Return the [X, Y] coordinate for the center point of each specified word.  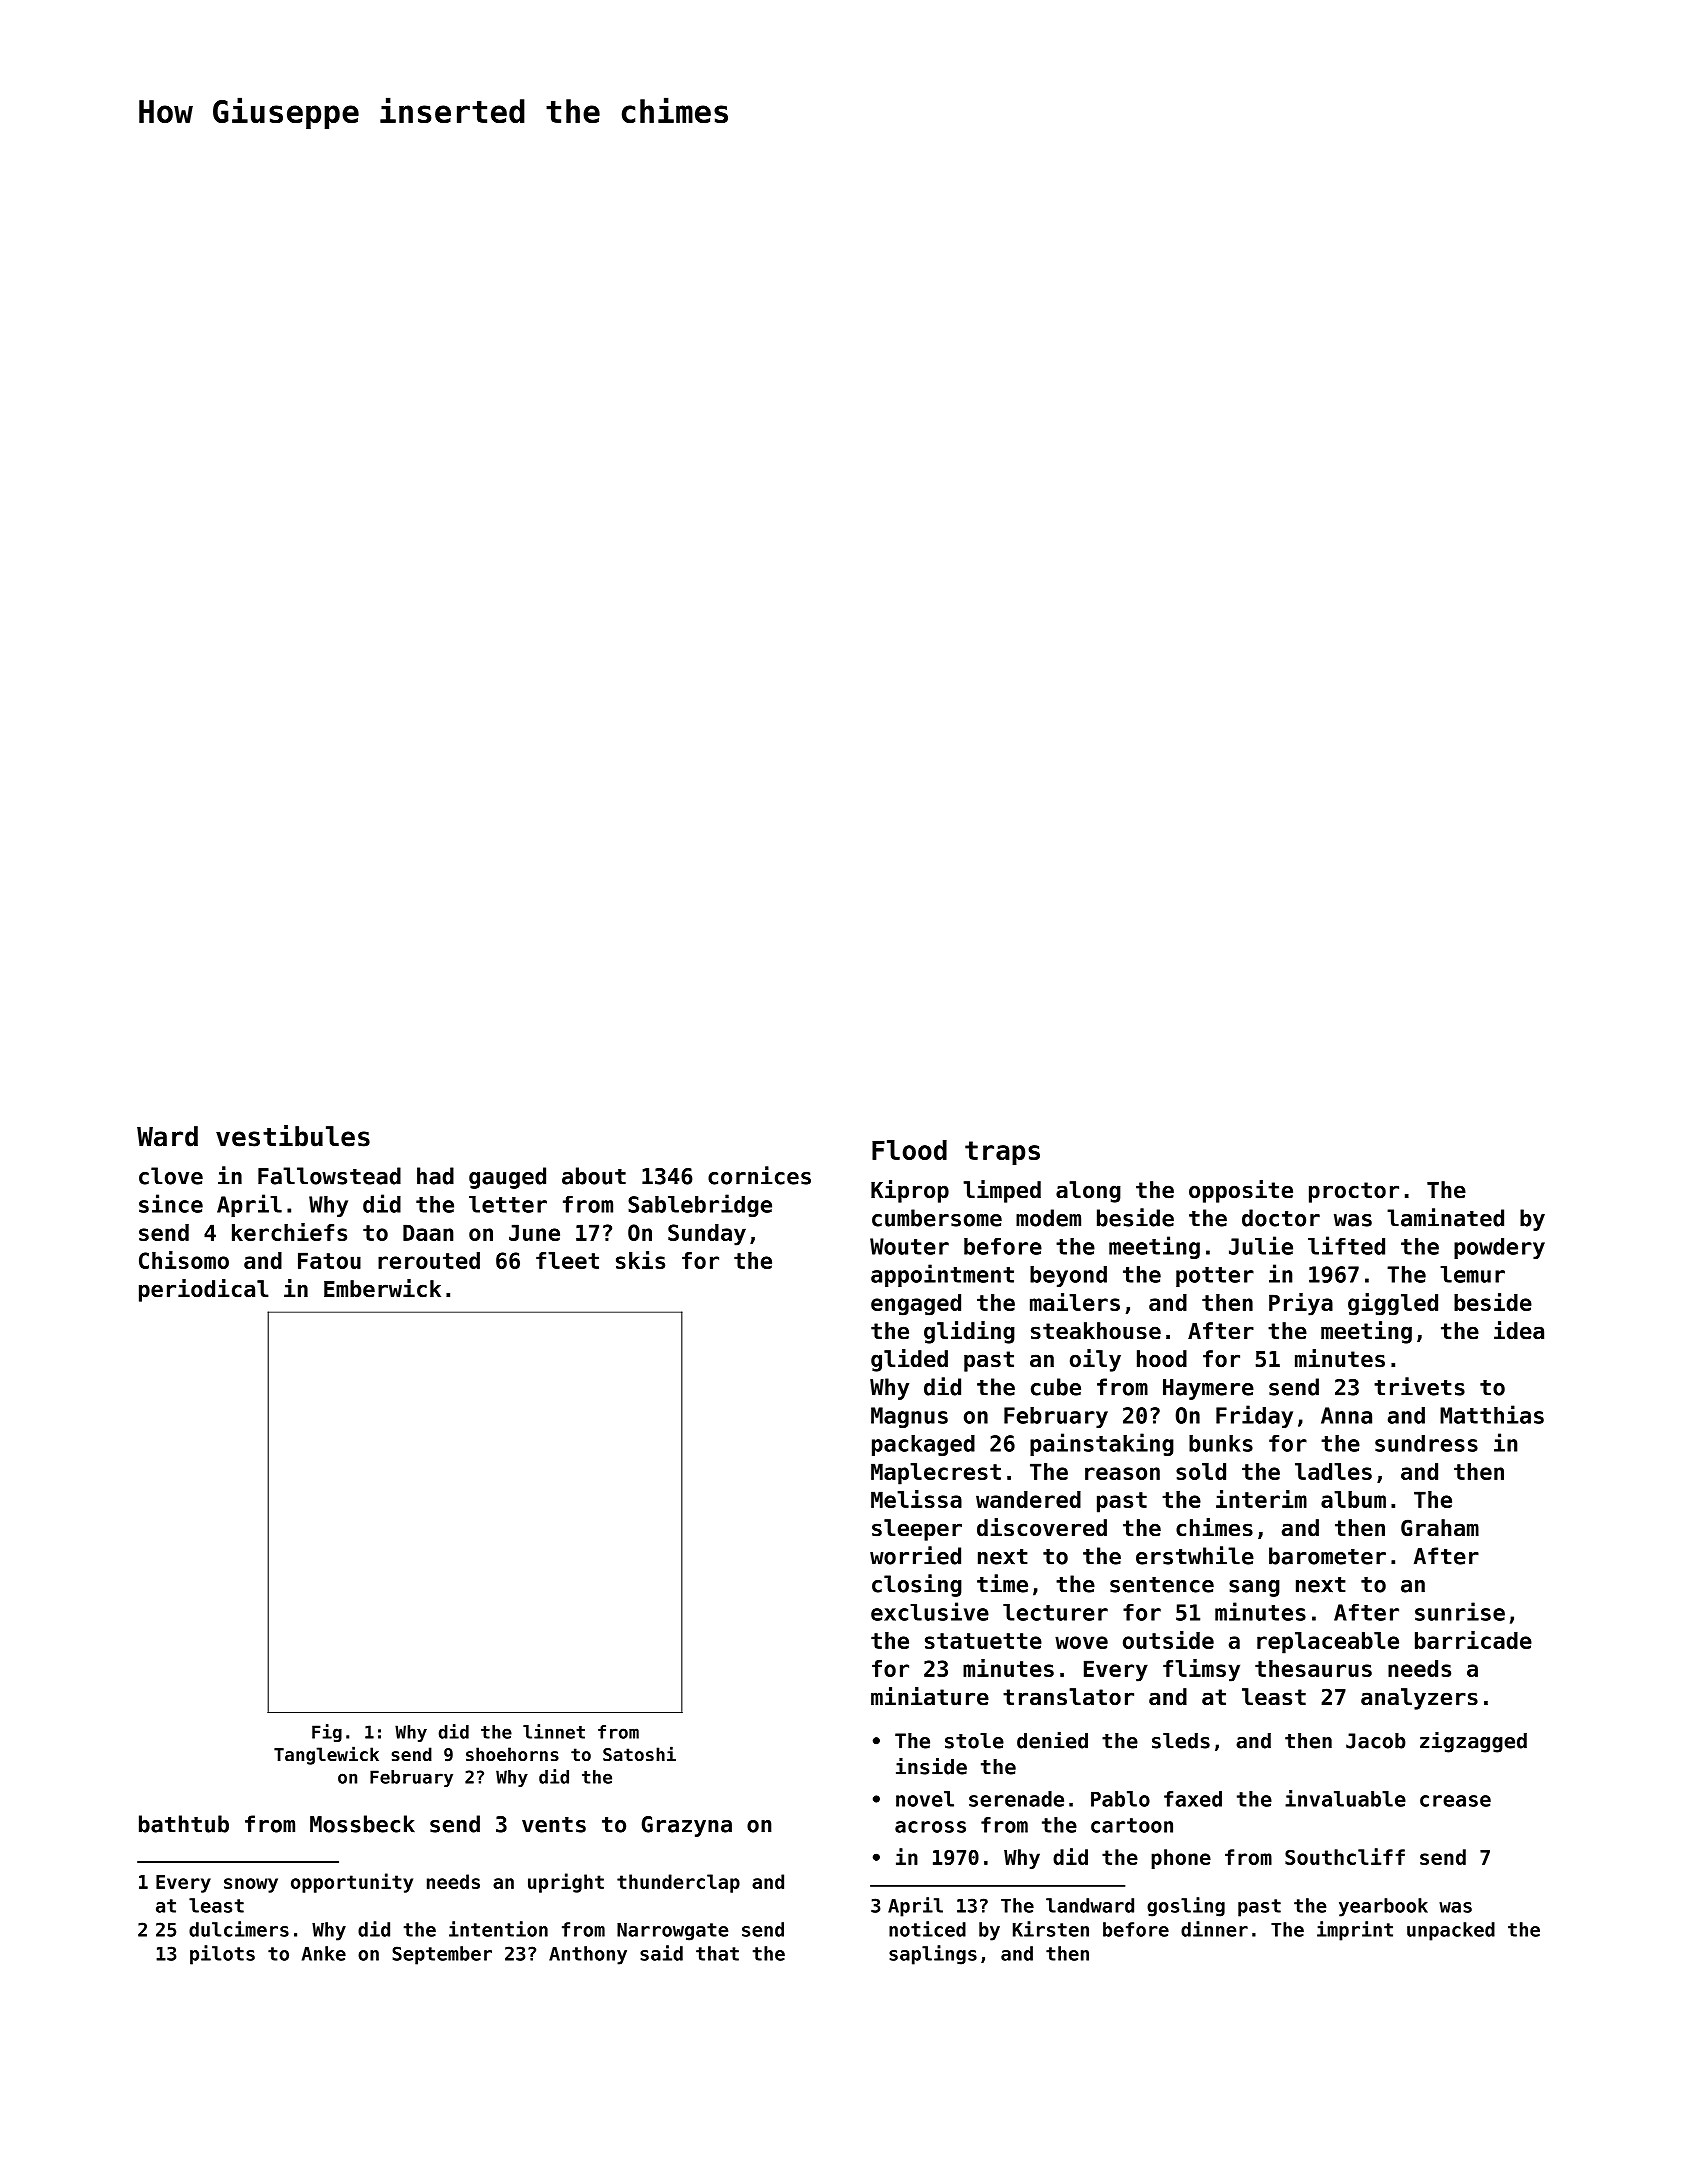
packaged [923, 1445]
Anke [324, 1953]
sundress [1426, 1443]
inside [931, 1766]
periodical [204, 1290]
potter [1215, 1277]
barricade [1473, 1640]
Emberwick [382, 1288]
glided [909, 1360]
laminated [1445, 1217]
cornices [759, 1175]
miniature [930, 1696]
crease [1455, 1801]
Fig [327, 1733]
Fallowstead [329, 1176]
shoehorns [512, 1754]
